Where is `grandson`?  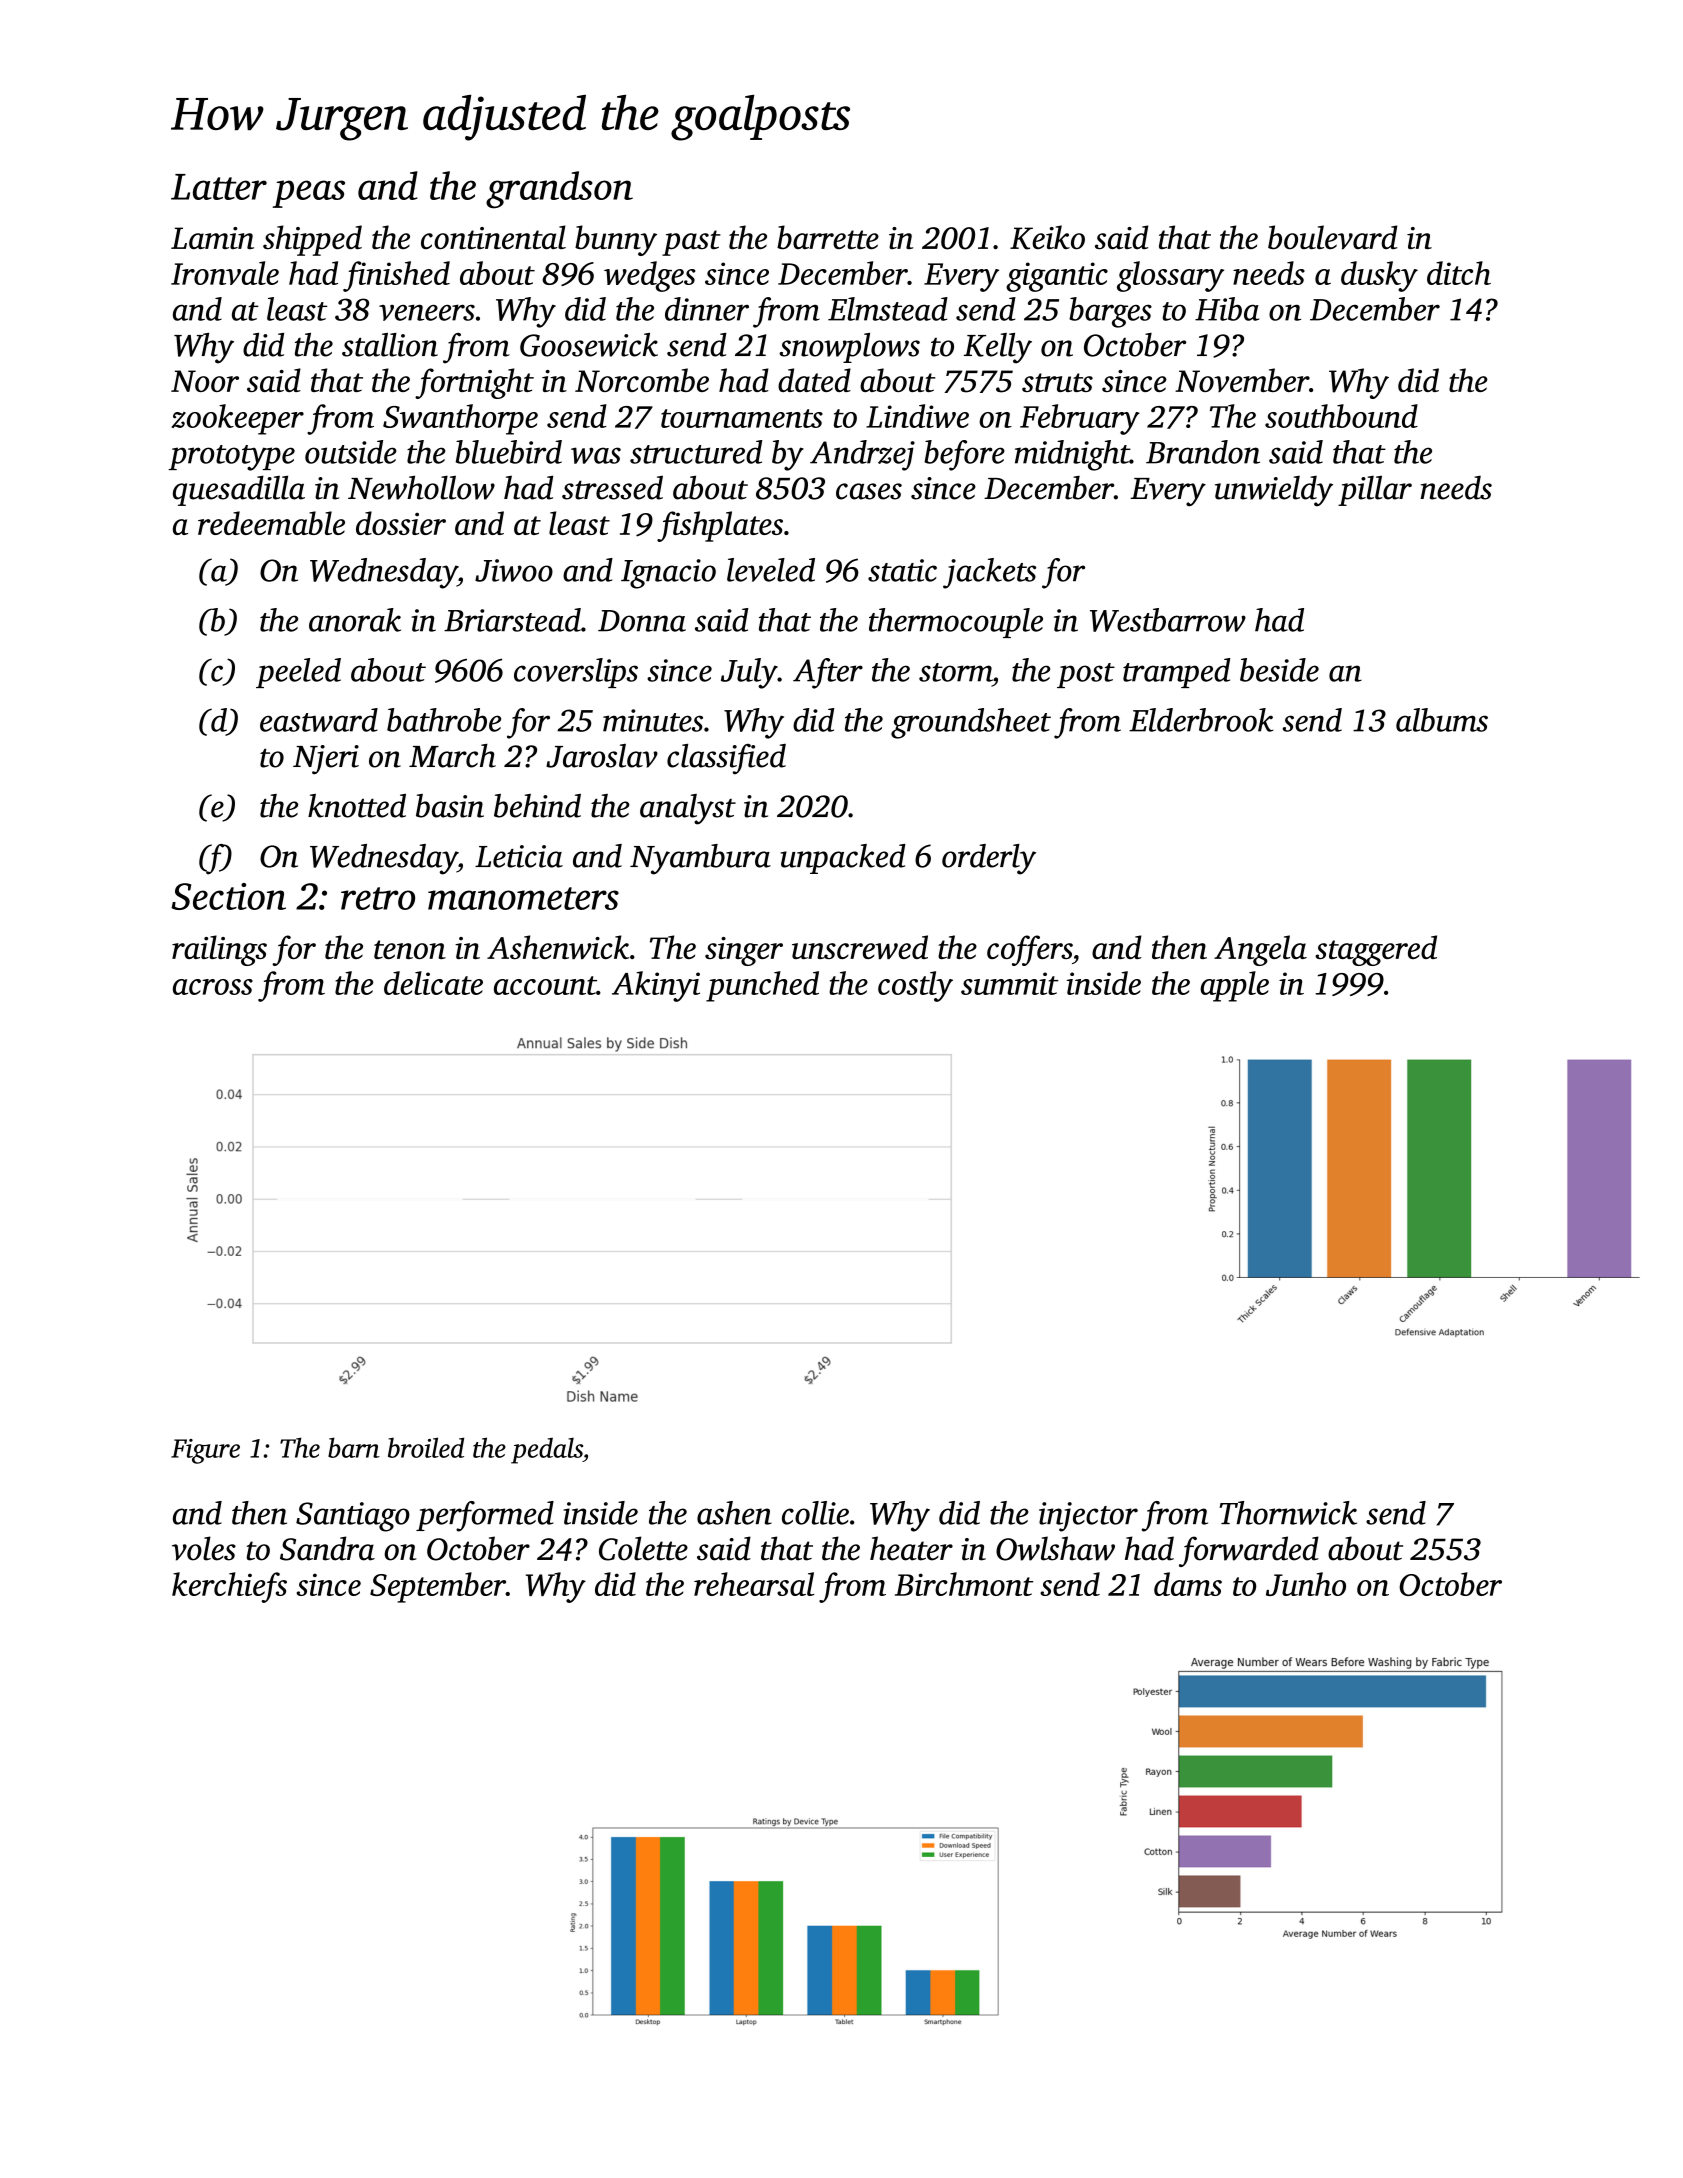
grandson is located at coordinates (559, 190).
